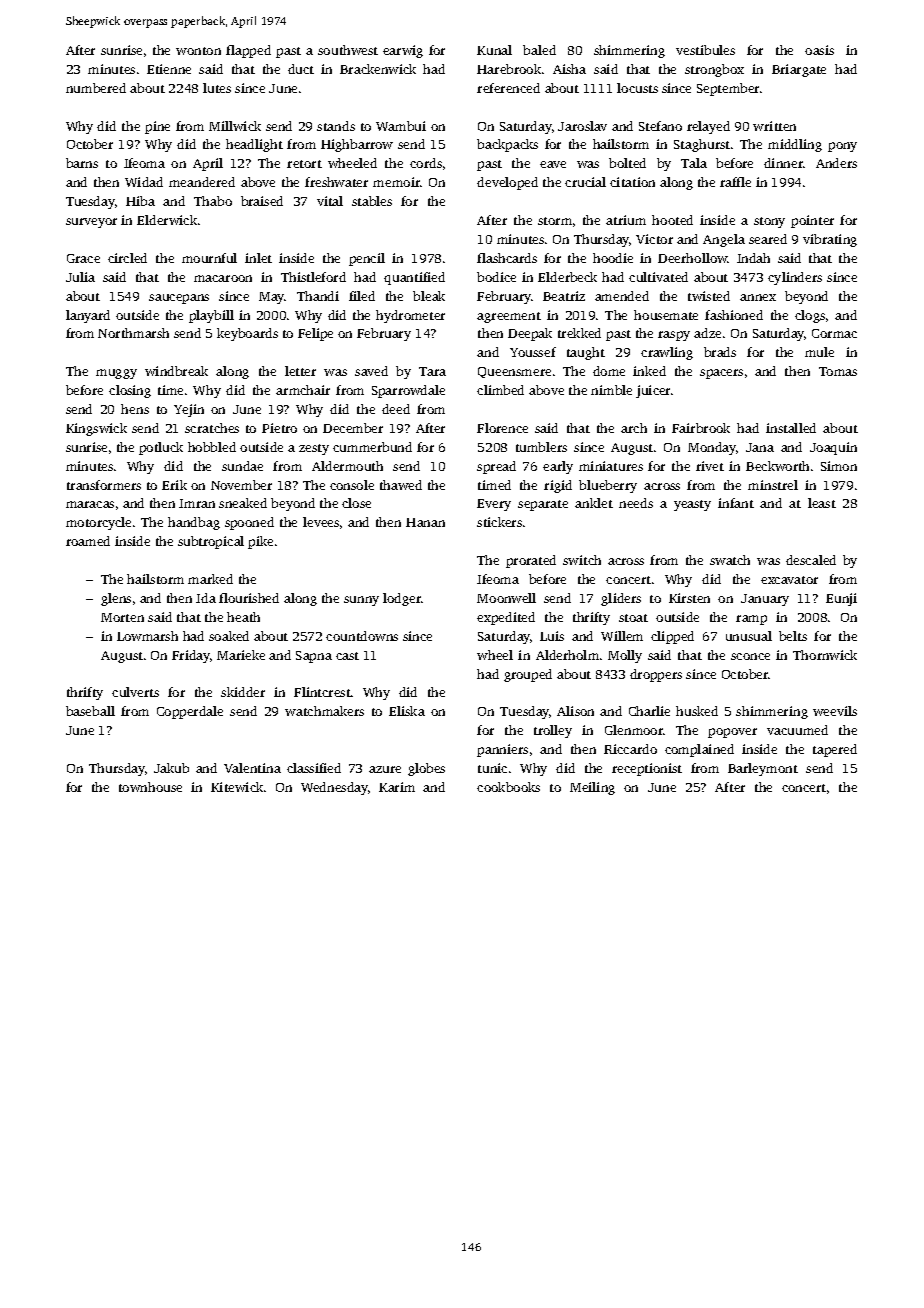 Image resolution: width=924 pixels, height=1308 pixels. Describe the element at coordinates (272, 298) in the screenshot. I see `May` at that location.
